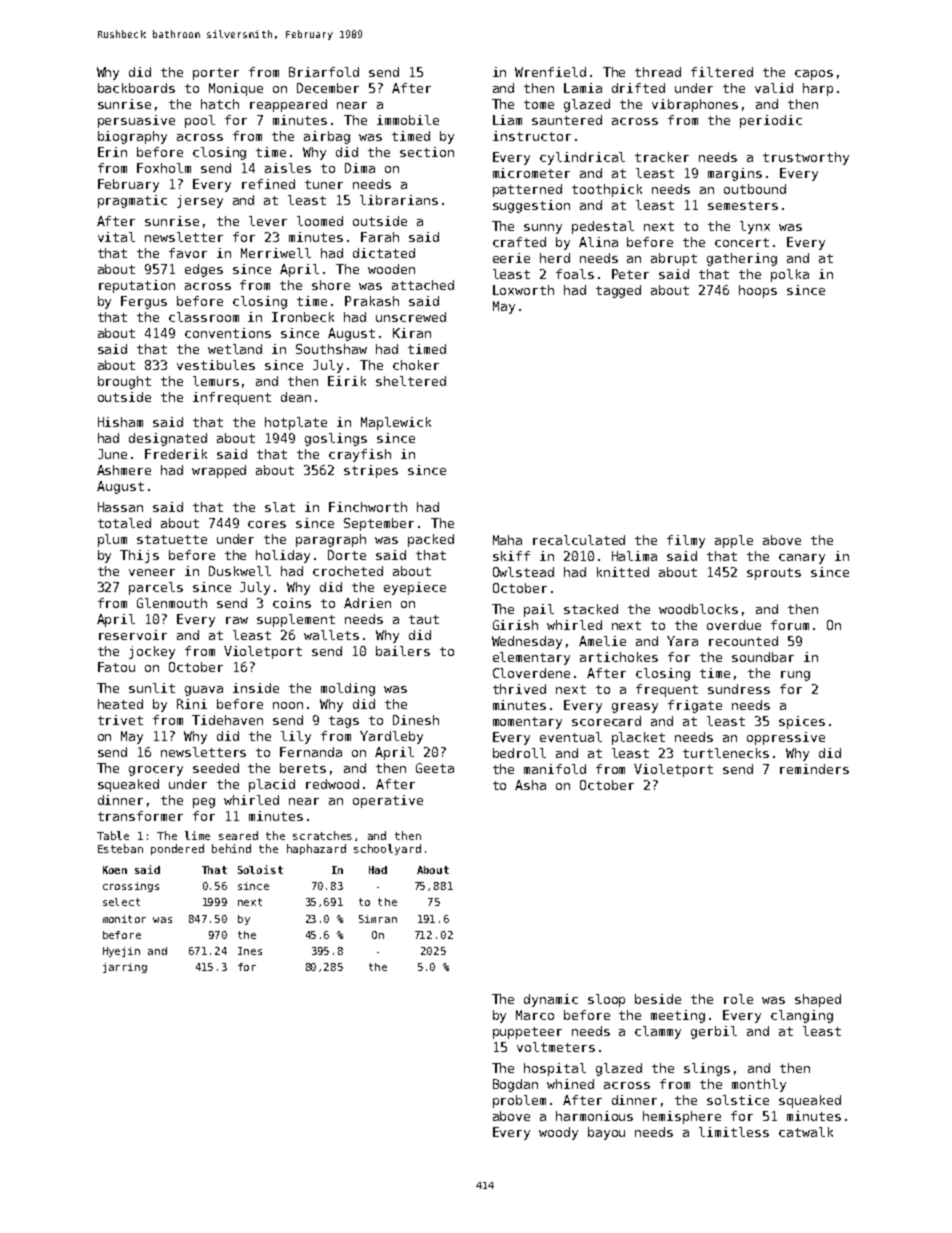 The image size is (952, 1233). What do you see at coordinates (527, 1033) in the image?
I see `puppeteer` at bounding box center [527, 1033].
